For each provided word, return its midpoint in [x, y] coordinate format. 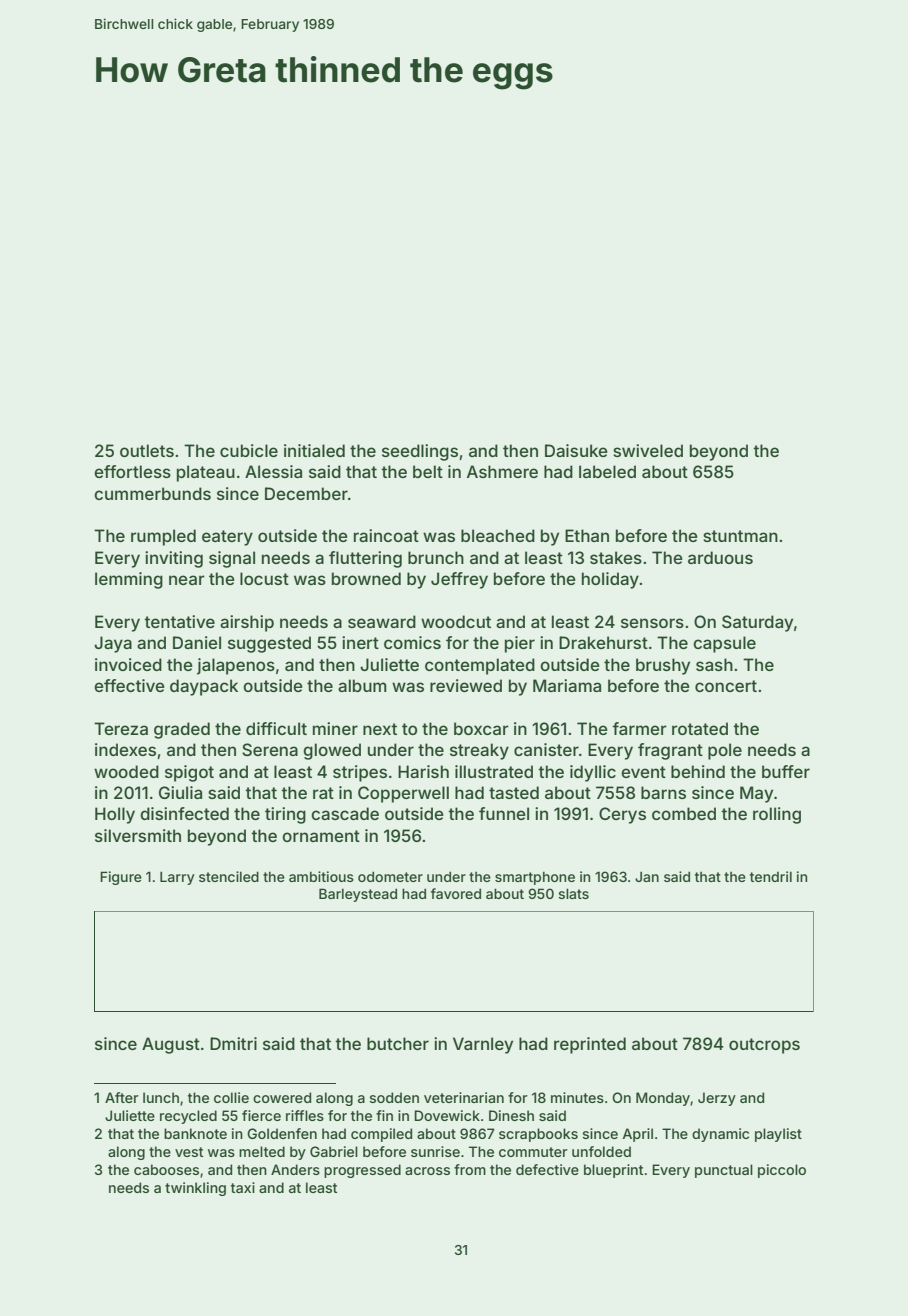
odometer [390, 876]
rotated [700, 728]
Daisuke [576, 450]
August [171, 1045]
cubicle [249, 450]
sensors [652, 623]
